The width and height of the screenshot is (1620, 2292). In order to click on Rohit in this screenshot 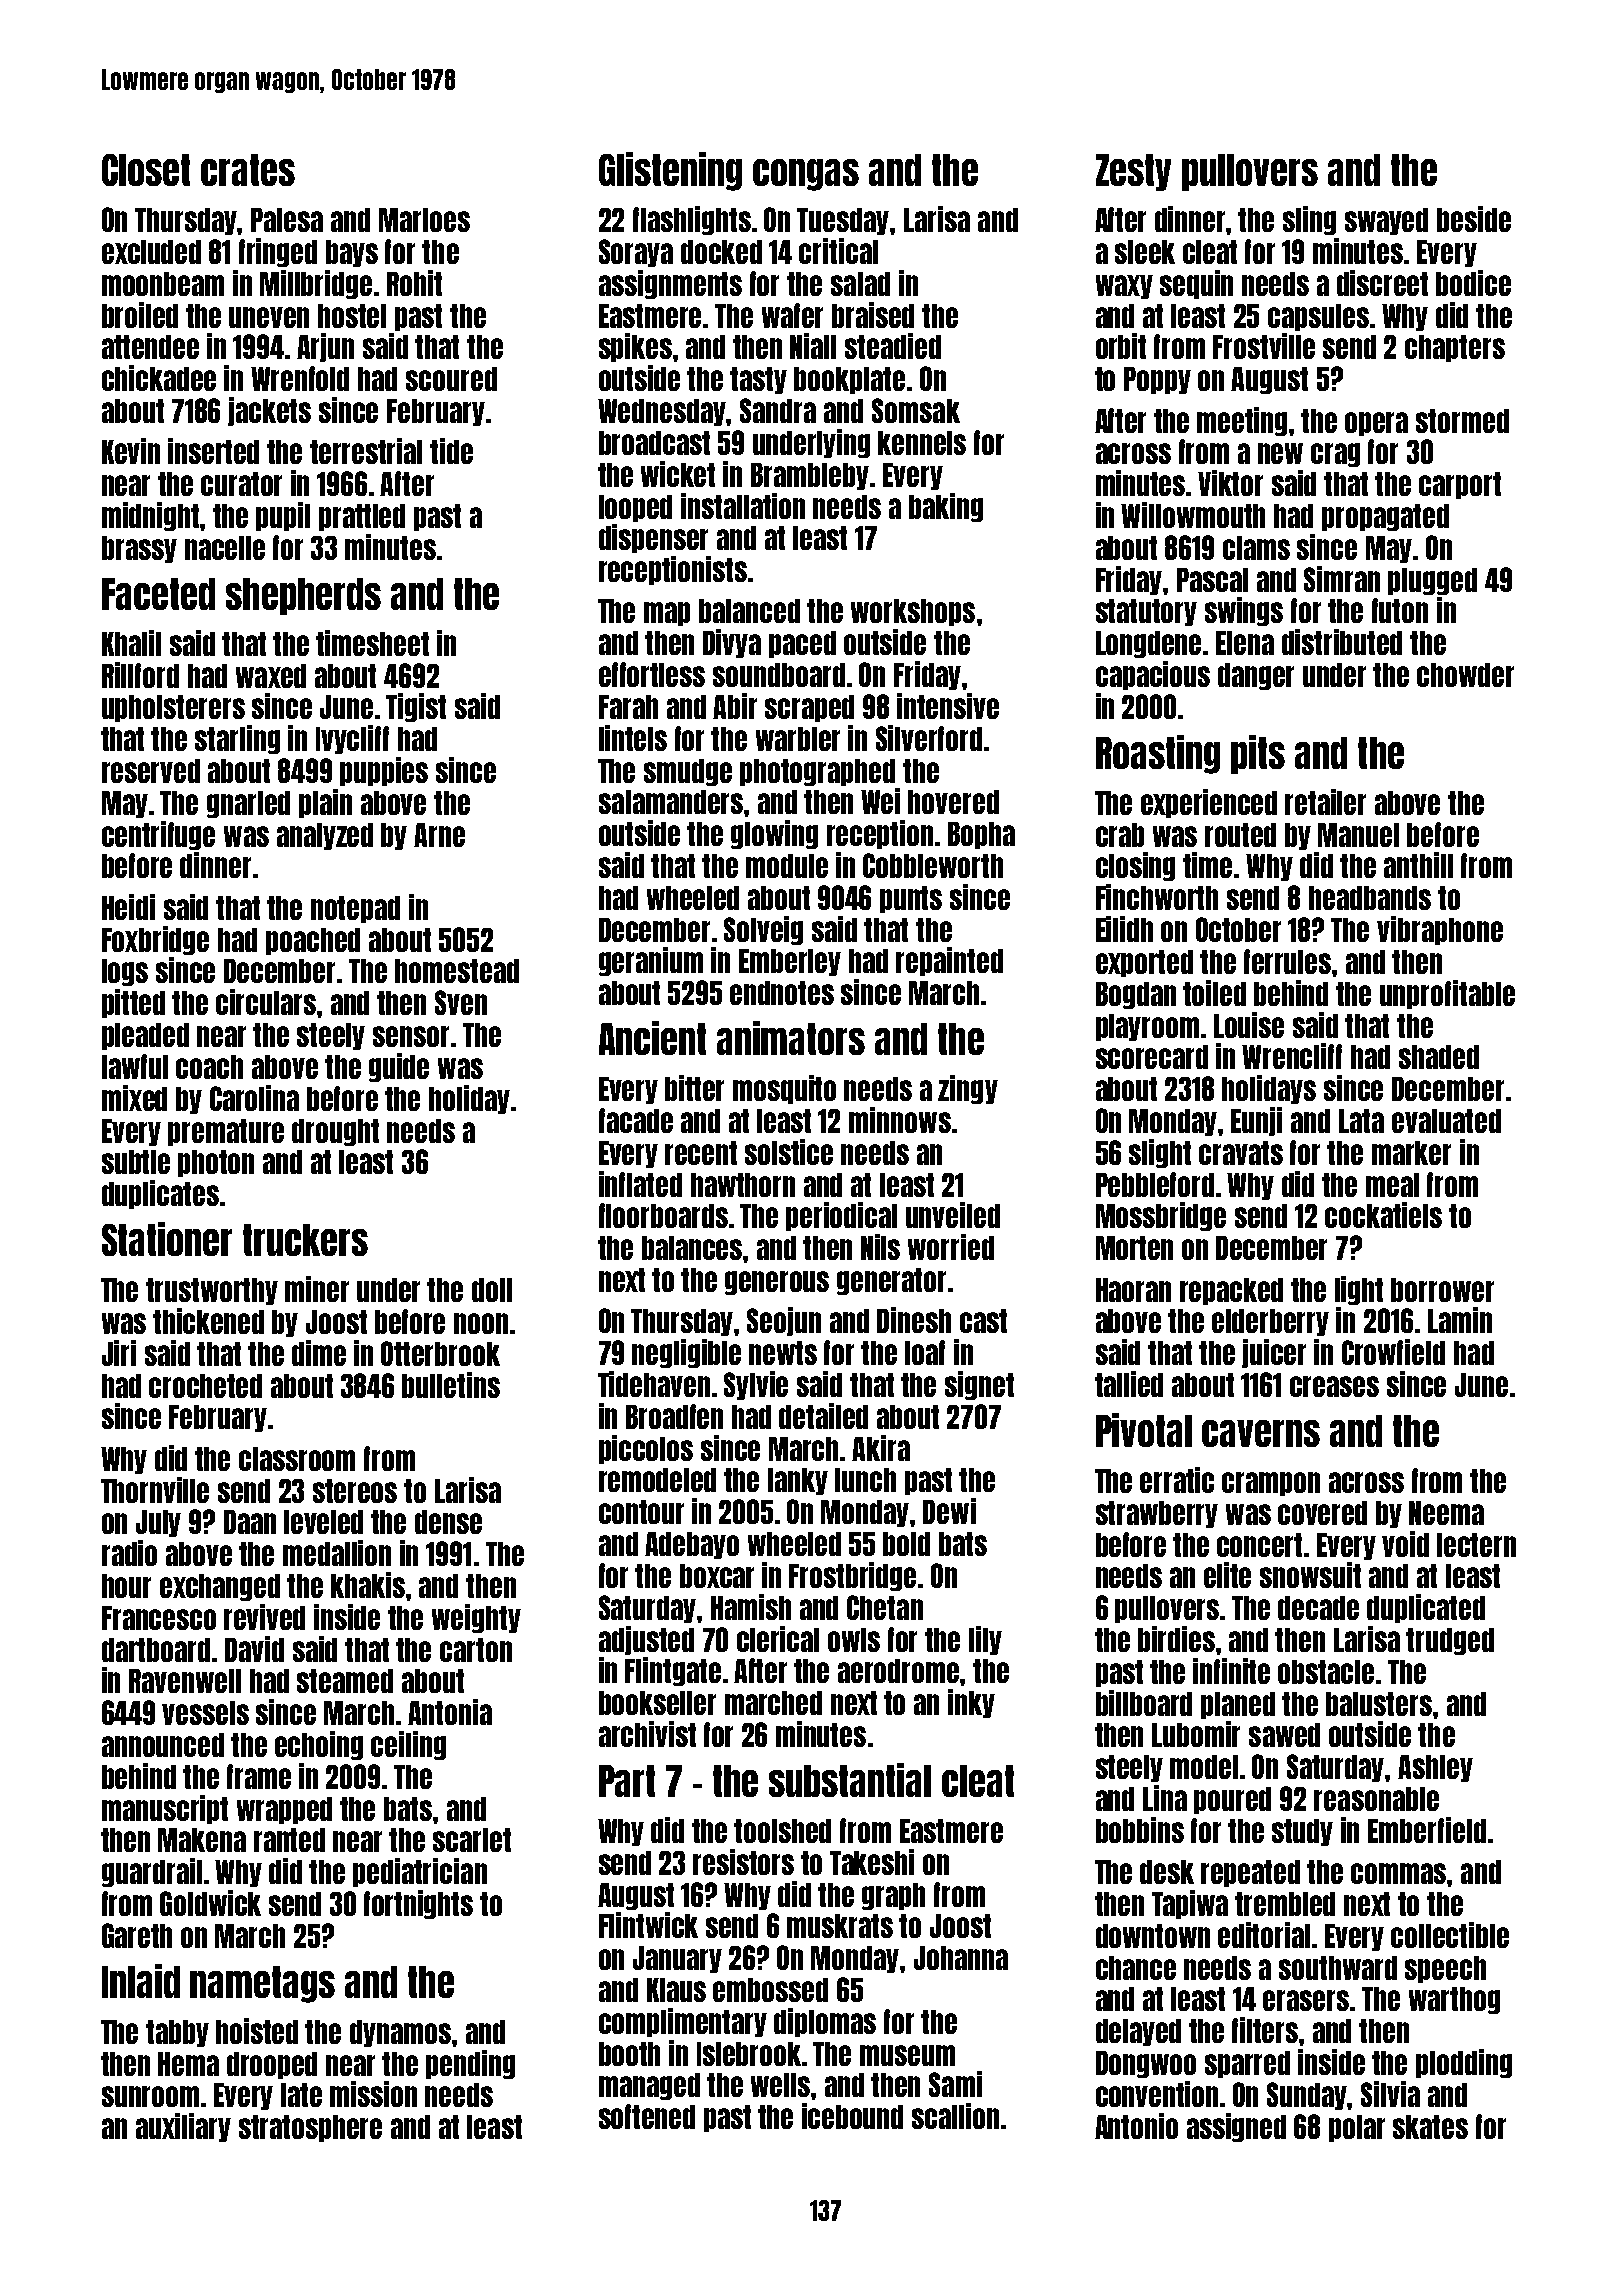, I will do `click(414, 283)`.
